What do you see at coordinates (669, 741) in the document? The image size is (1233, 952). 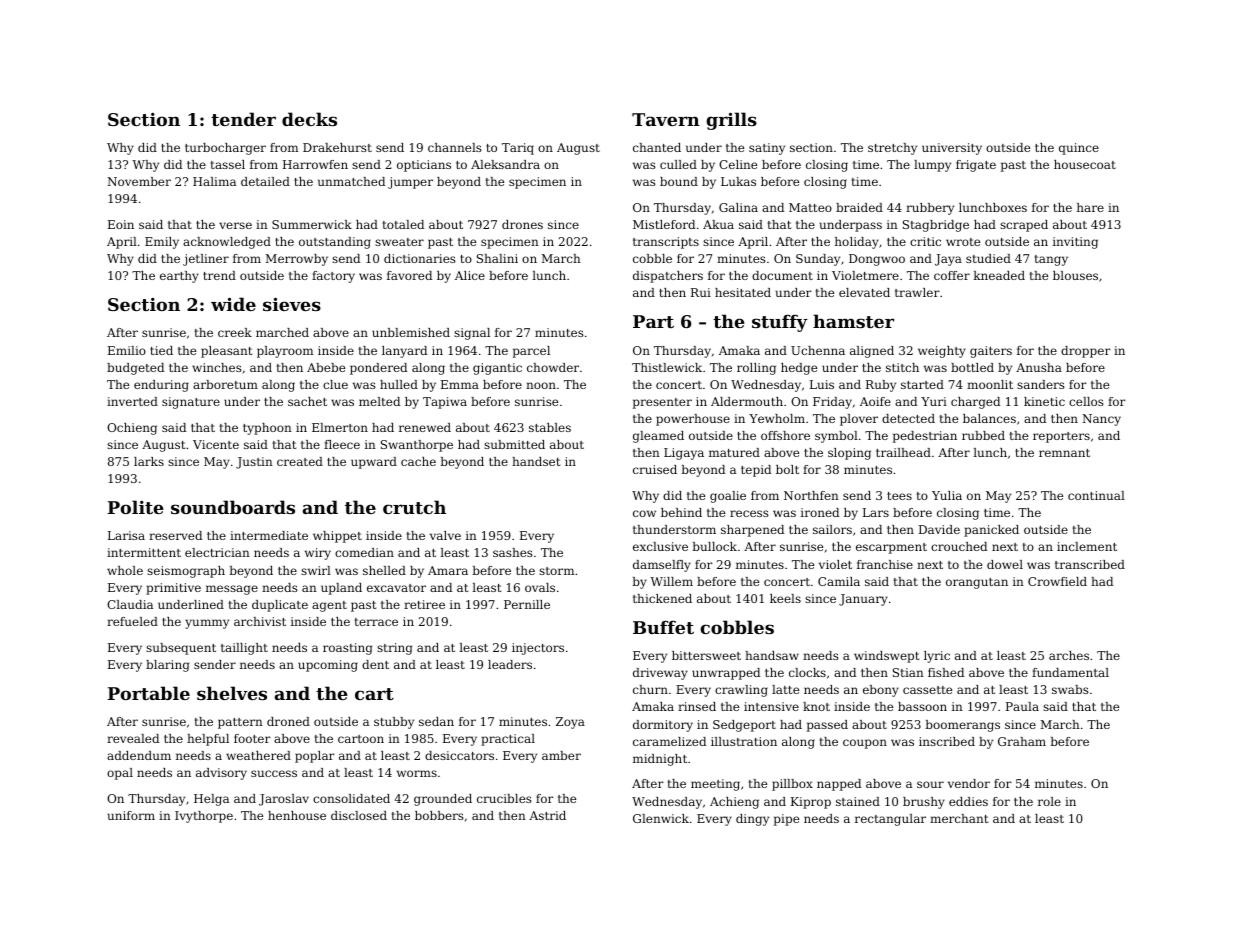 I see `caramelized` at bounding box center [669, 741].
